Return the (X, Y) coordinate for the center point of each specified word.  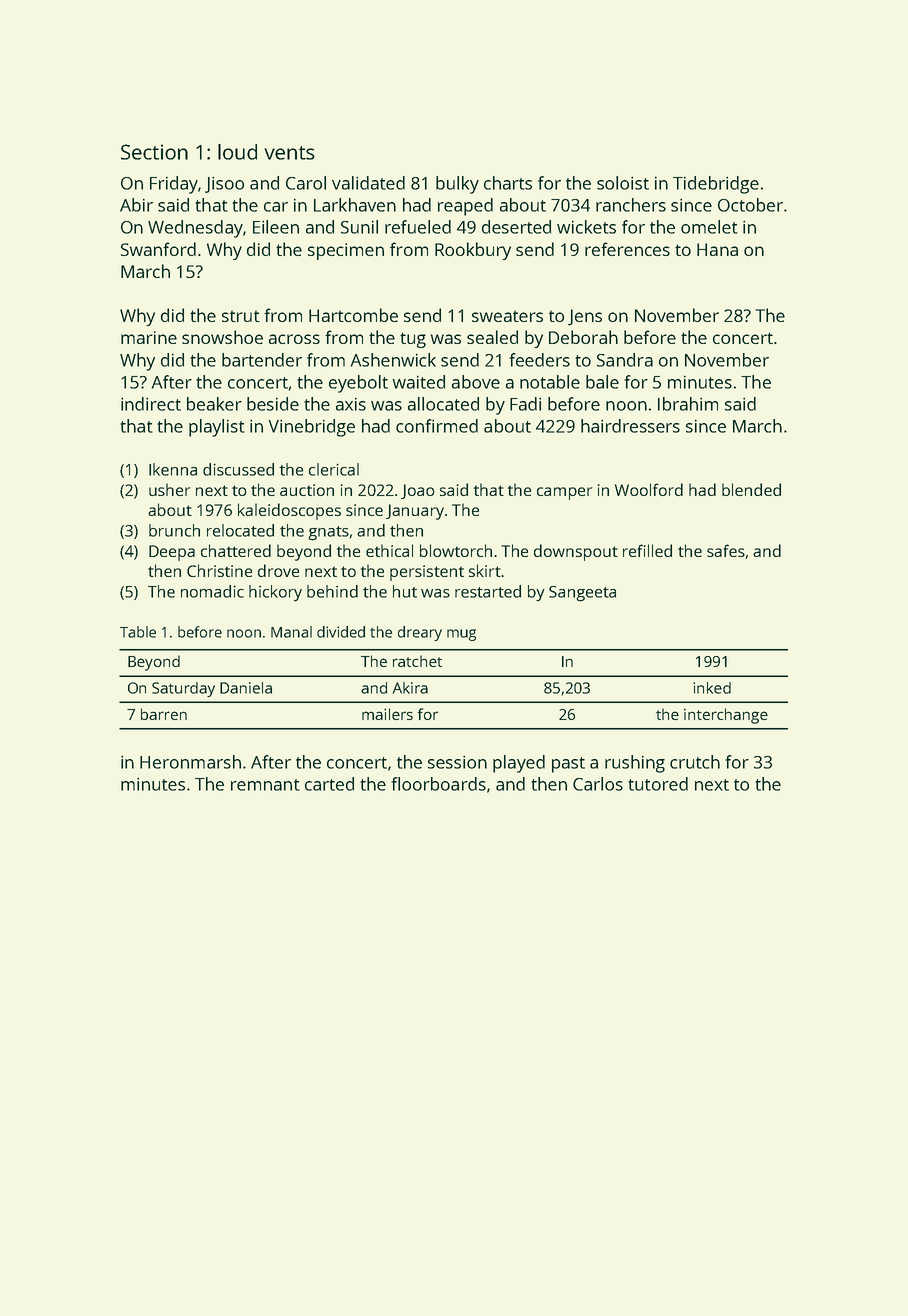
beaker (214, 404)
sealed (492, 337)
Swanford (158, 249)
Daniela (246, 688)
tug (413, 340)
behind (332, 591)
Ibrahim (688, 404)
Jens (585, 317)
